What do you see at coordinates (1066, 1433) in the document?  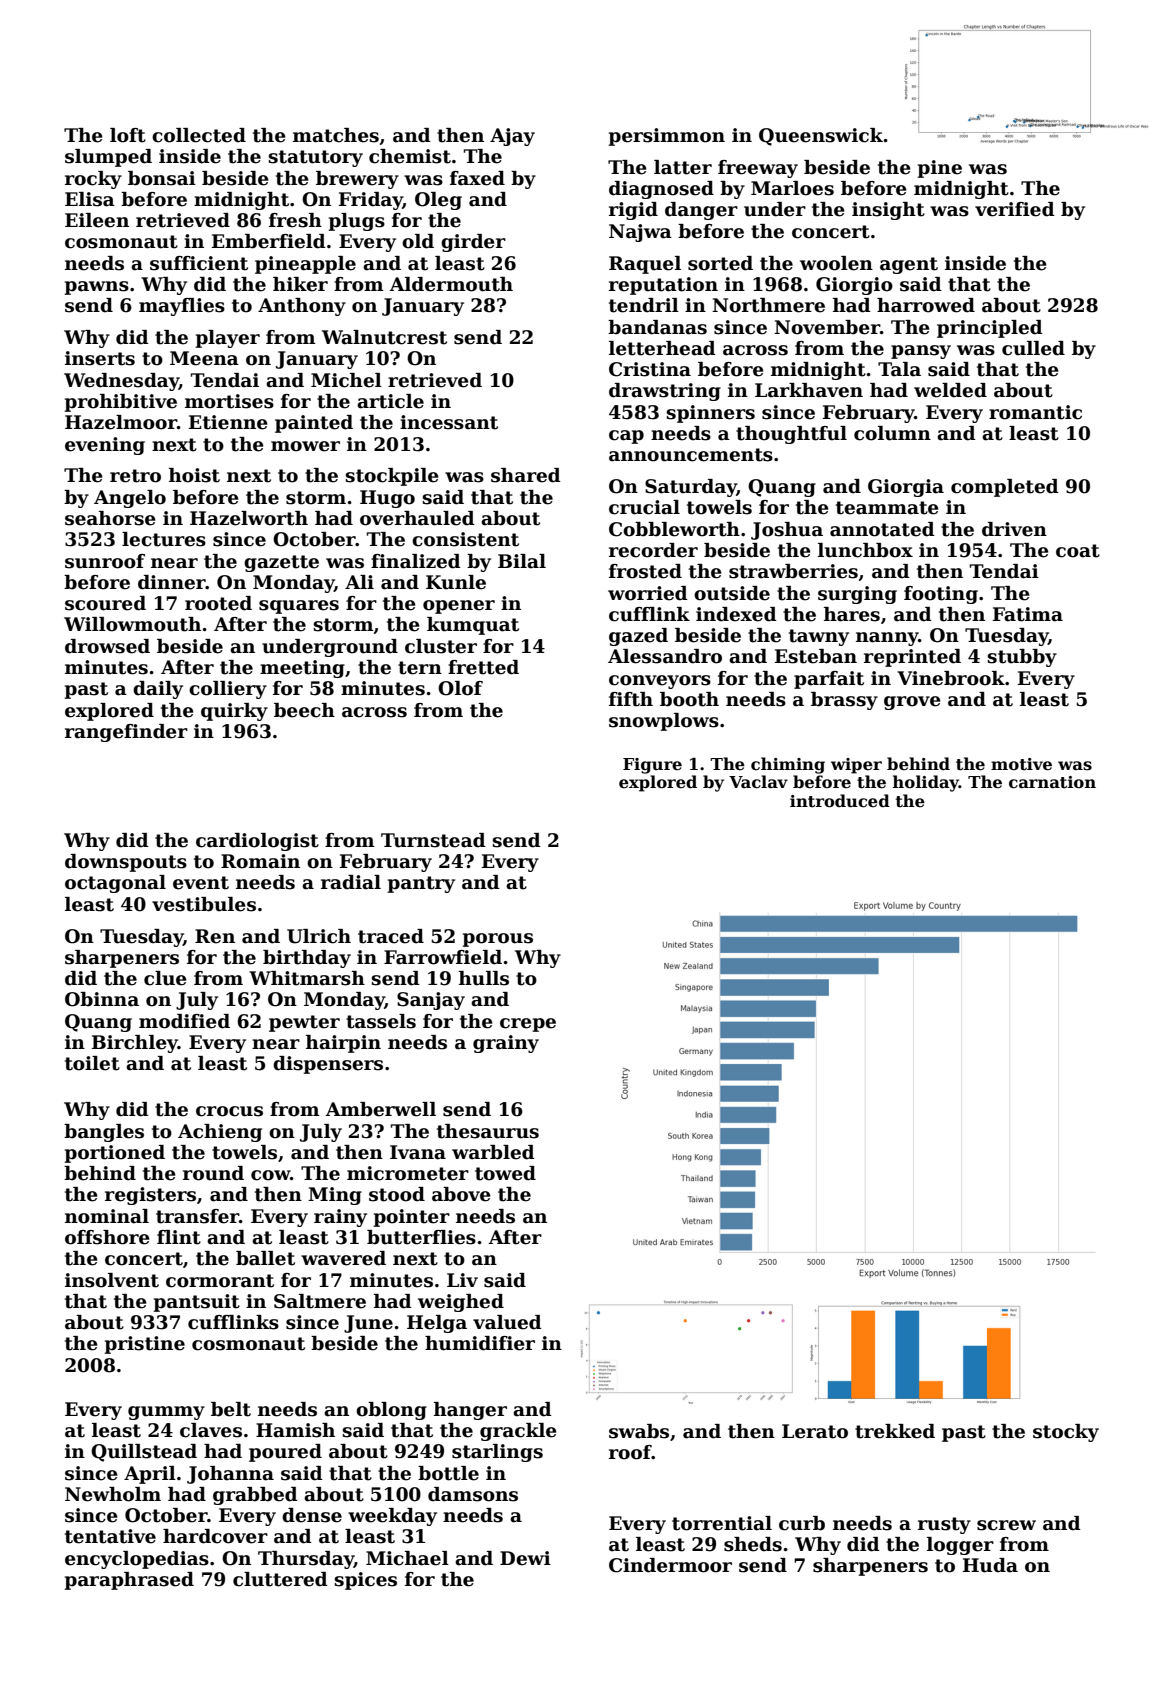 I see `stocky` at bounding box center [1066, 1433].
